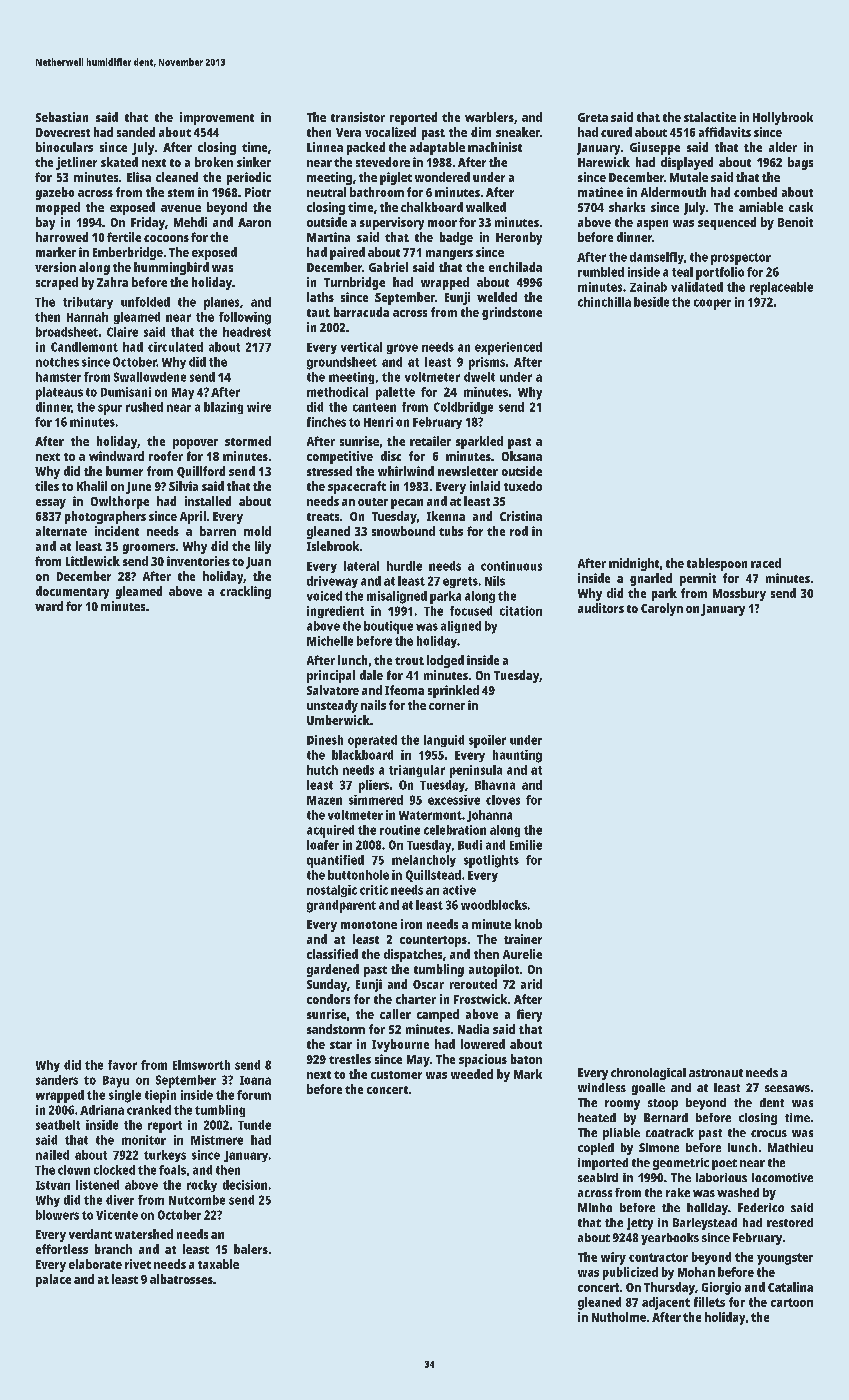 Image resolution: width=849 pixels, height=1400 pixels. What do you see at coordinates (330, 641) in the screenshot?
I see `Michelle` at bounding box center [330, 641].
